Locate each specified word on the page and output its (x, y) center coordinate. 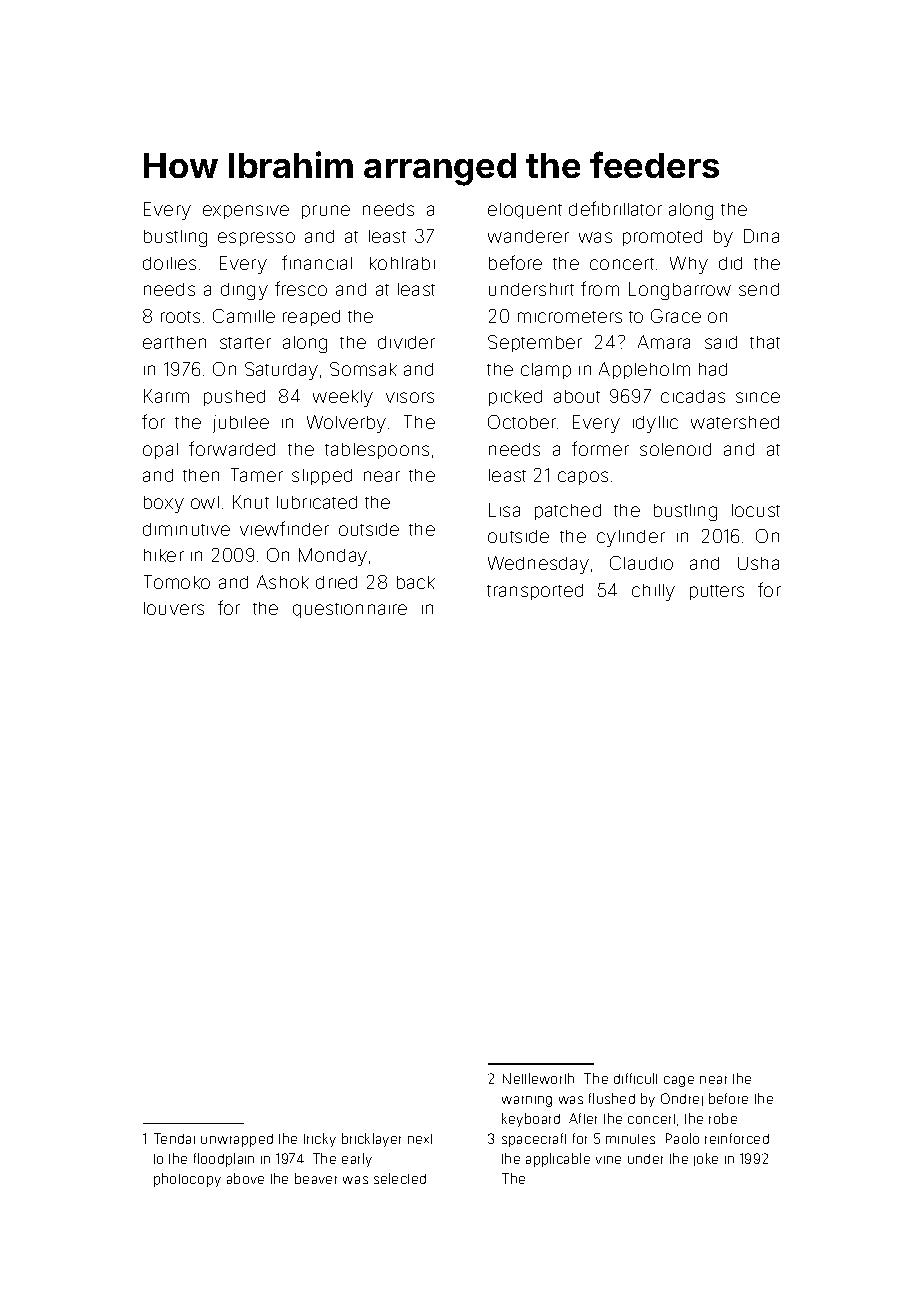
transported (535, 592)
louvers (174, 608)
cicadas (693, 396)
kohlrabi (402, 263)
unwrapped (237, 1140)
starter (245, 343)
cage (679, 1081)
